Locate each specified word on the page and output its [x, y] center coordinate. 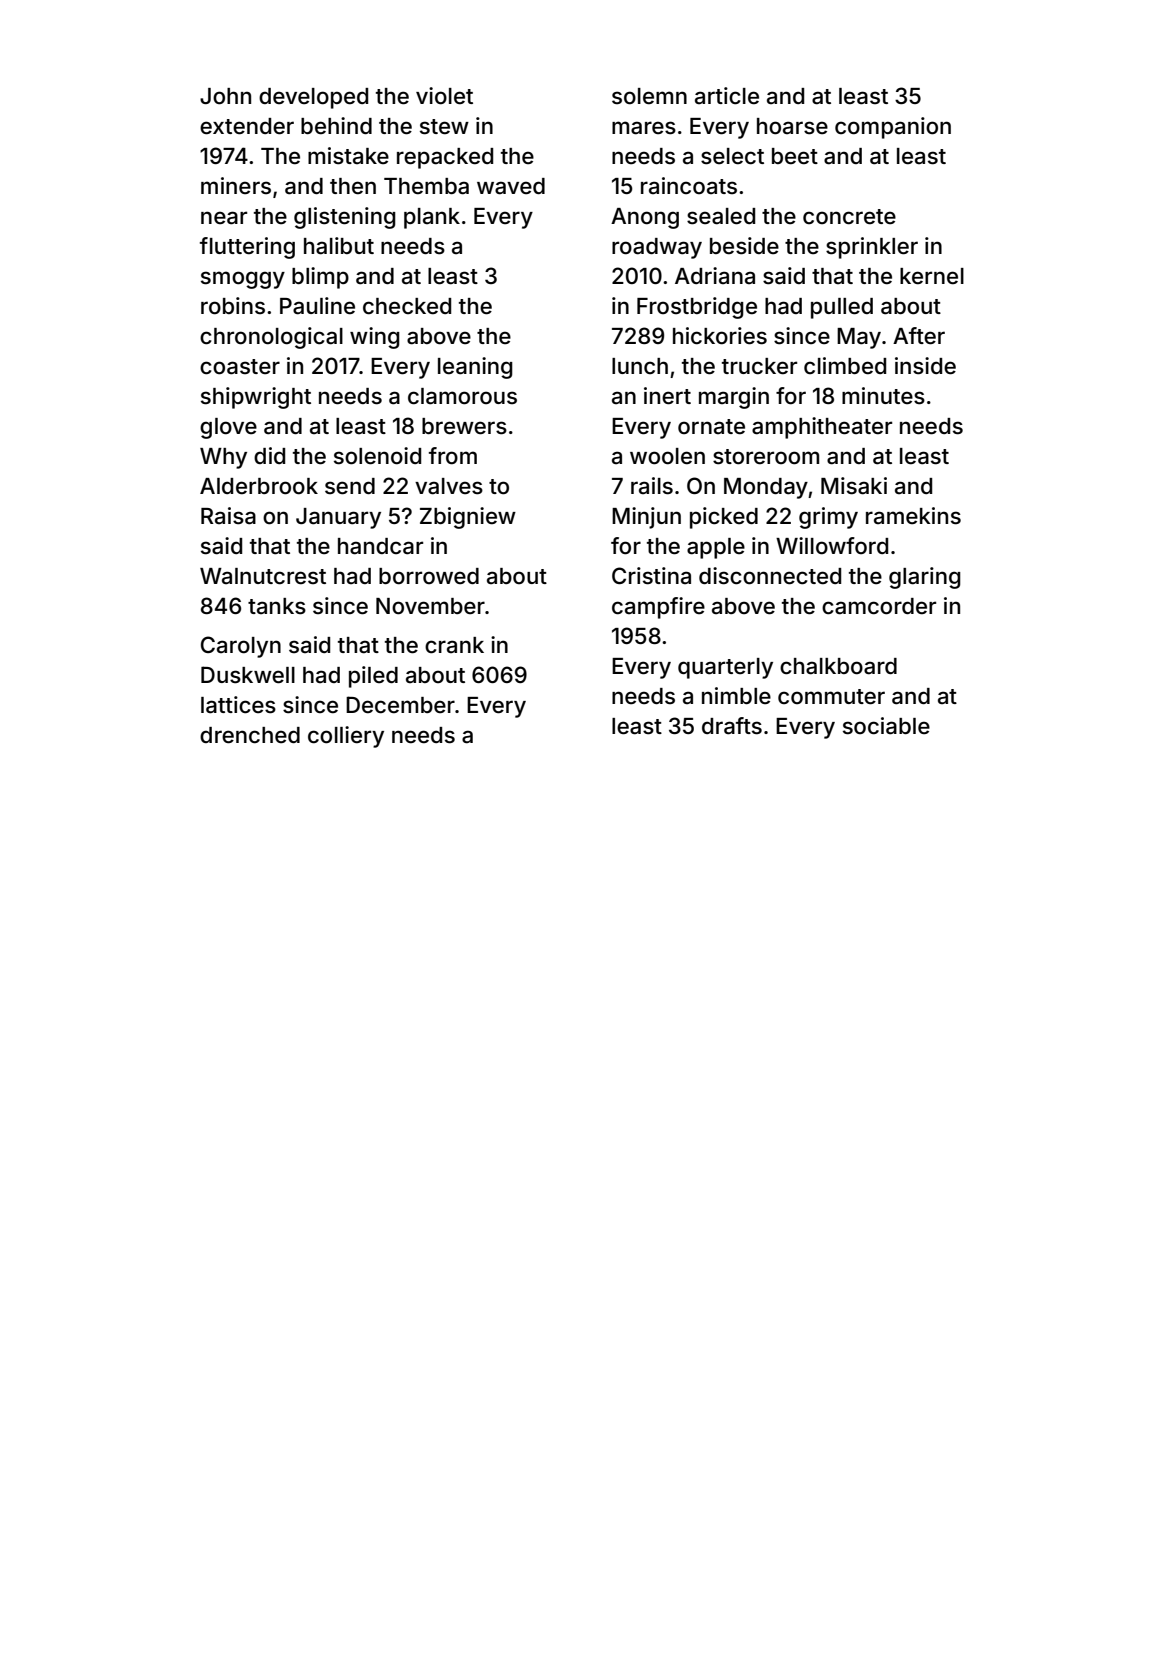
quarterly [725, 668]
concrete [849, 217]
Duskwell [248, 675]
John [225, 96]
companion [893, 128]
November [430, 606]
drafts [732, 726]
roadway [657, 248]
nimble [736, 695]
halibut [339, 246]
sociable [886, 726]
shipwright [256, 398]
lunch [640, 366]
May [859, 338]
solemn [649, 96]
